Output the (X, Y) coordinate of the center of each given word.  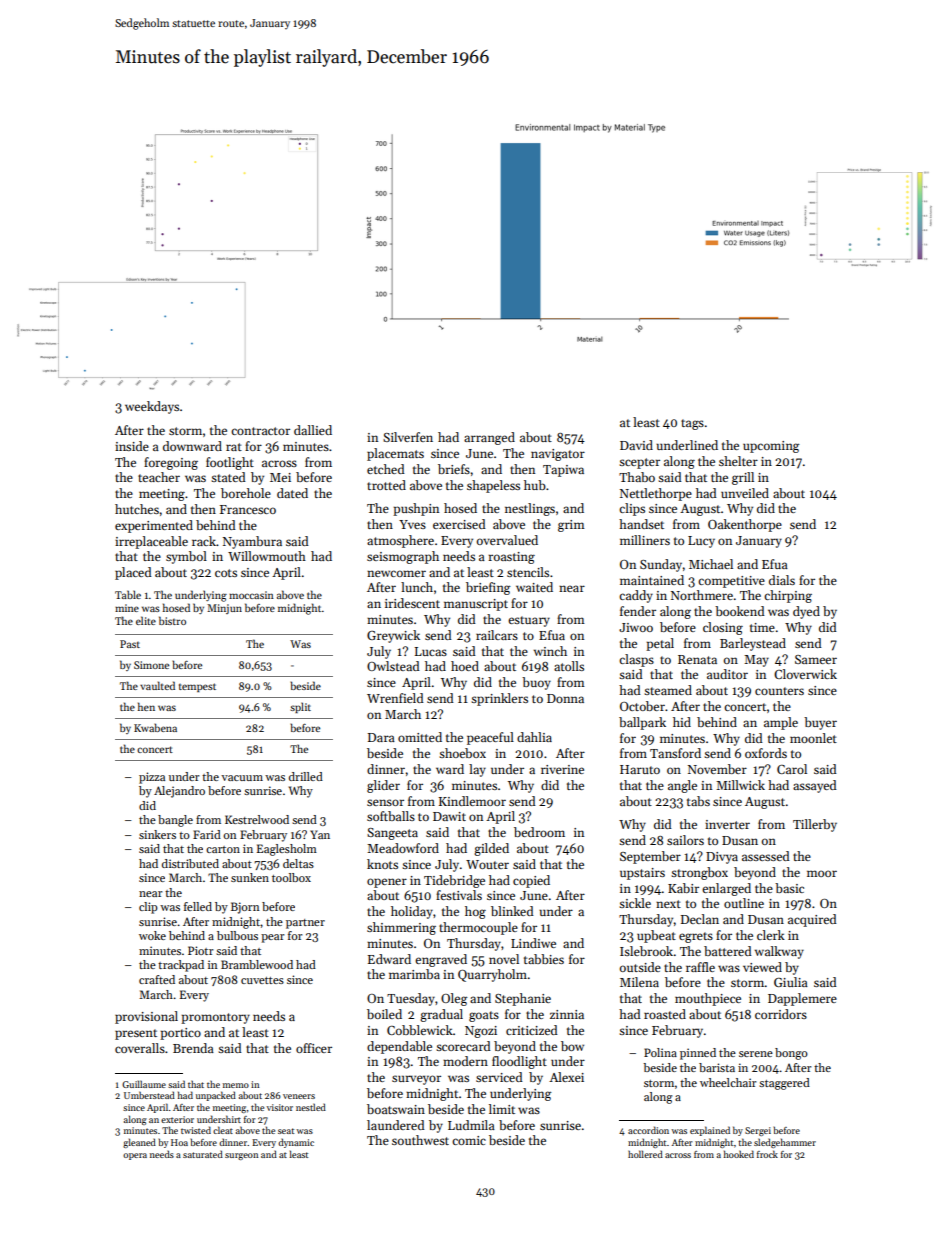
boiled (384, 1014)
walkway (779, 952)
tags (692, 424)
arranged (489, 438)
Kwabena (155, 727)
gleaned (139, 1143)
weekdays (152, 407)
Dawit (449, 816)
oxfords (766, 753)
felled (198, 906)
